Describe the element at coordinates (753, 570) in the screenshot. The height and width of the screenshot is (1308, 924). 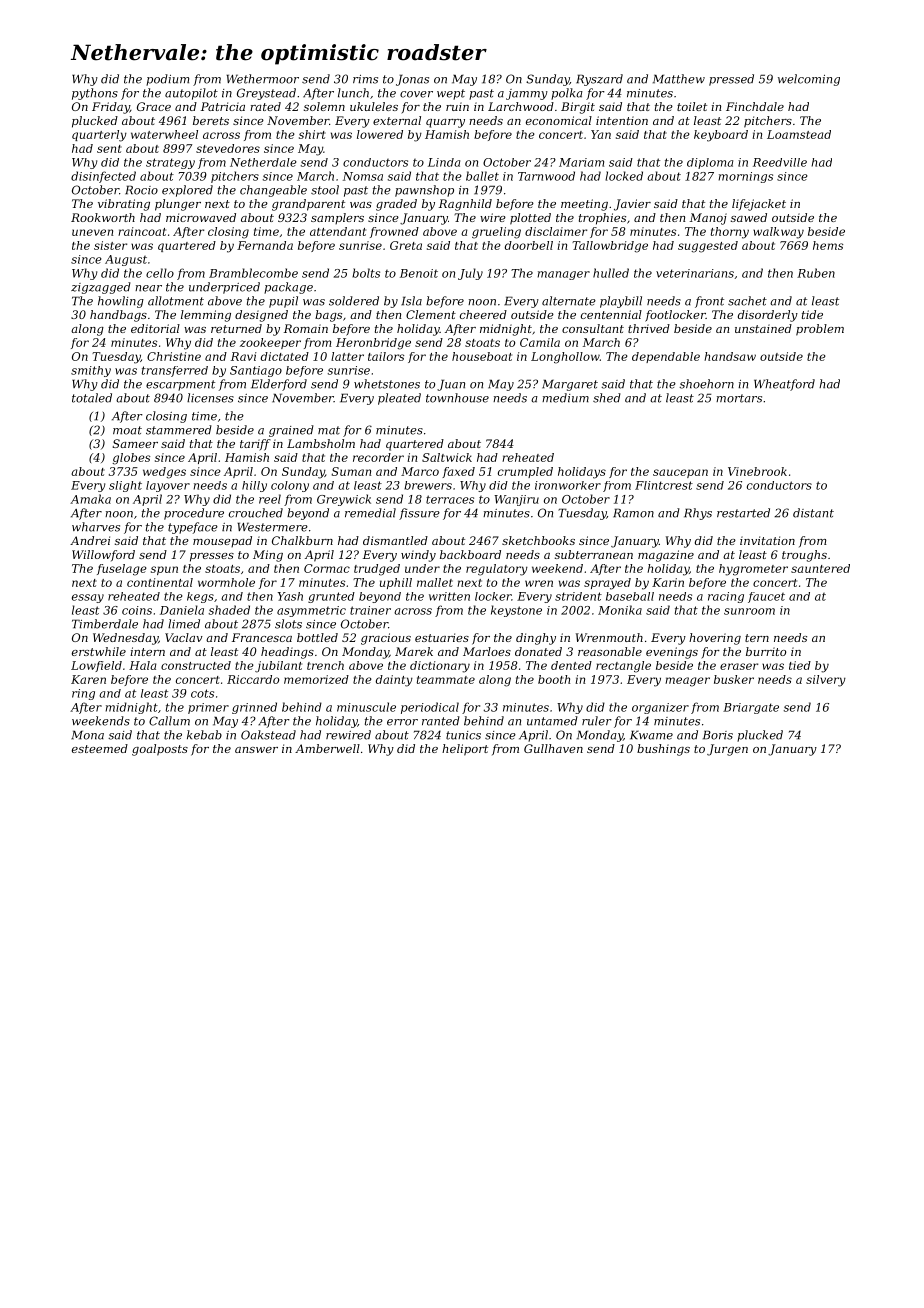
I see `hygrometer` at that location.
